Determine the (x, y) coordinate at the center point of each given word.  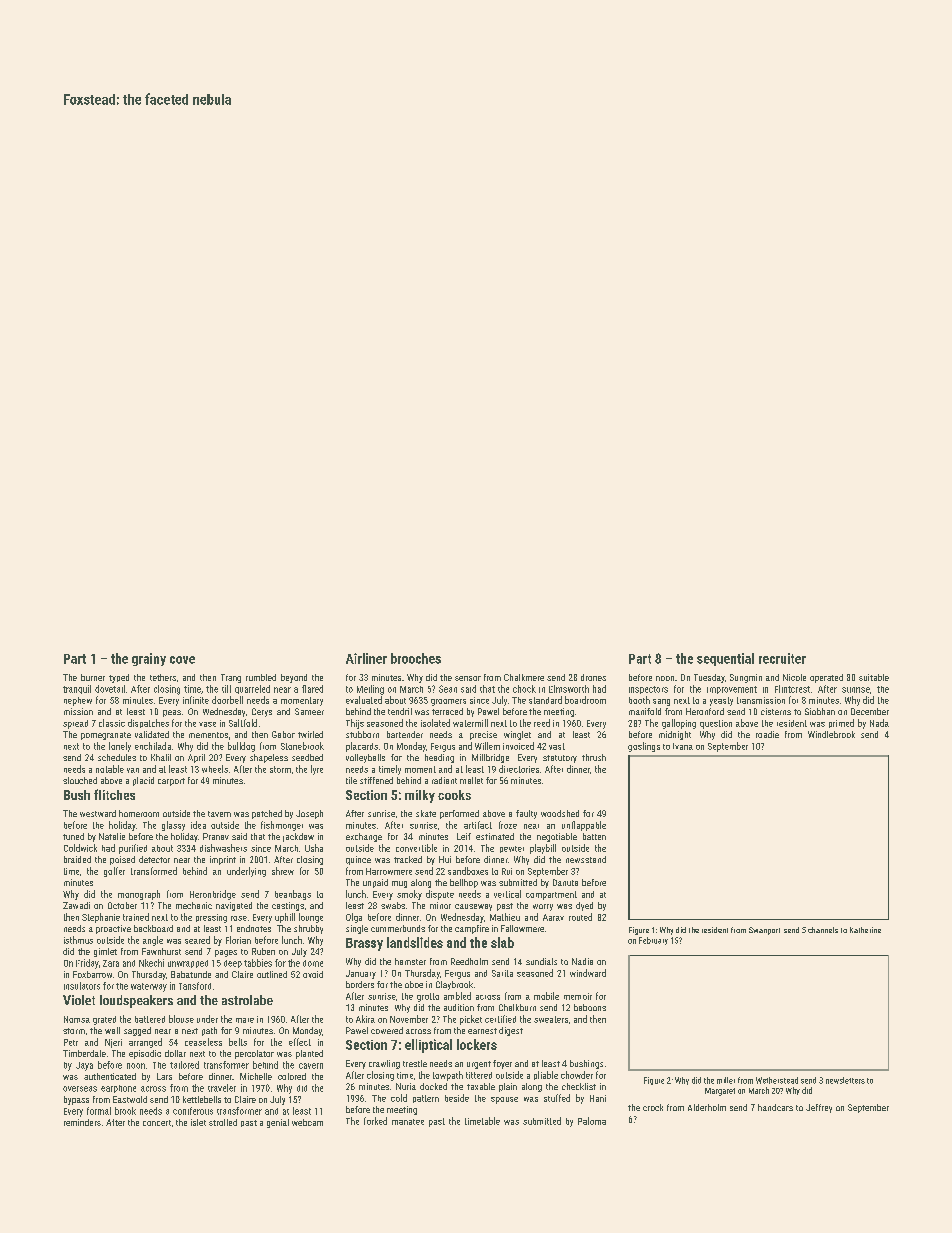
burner (93, 677)
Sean (448, 689)
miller (726, 1080)
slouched (80, 780)
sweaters (551, 1019)
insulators (82, 986)
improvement (732, 690)
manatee (408, 1122)
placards (362, 747)
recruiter (782, 658)
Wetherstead (777, 1080)
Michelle (256, 1076)
